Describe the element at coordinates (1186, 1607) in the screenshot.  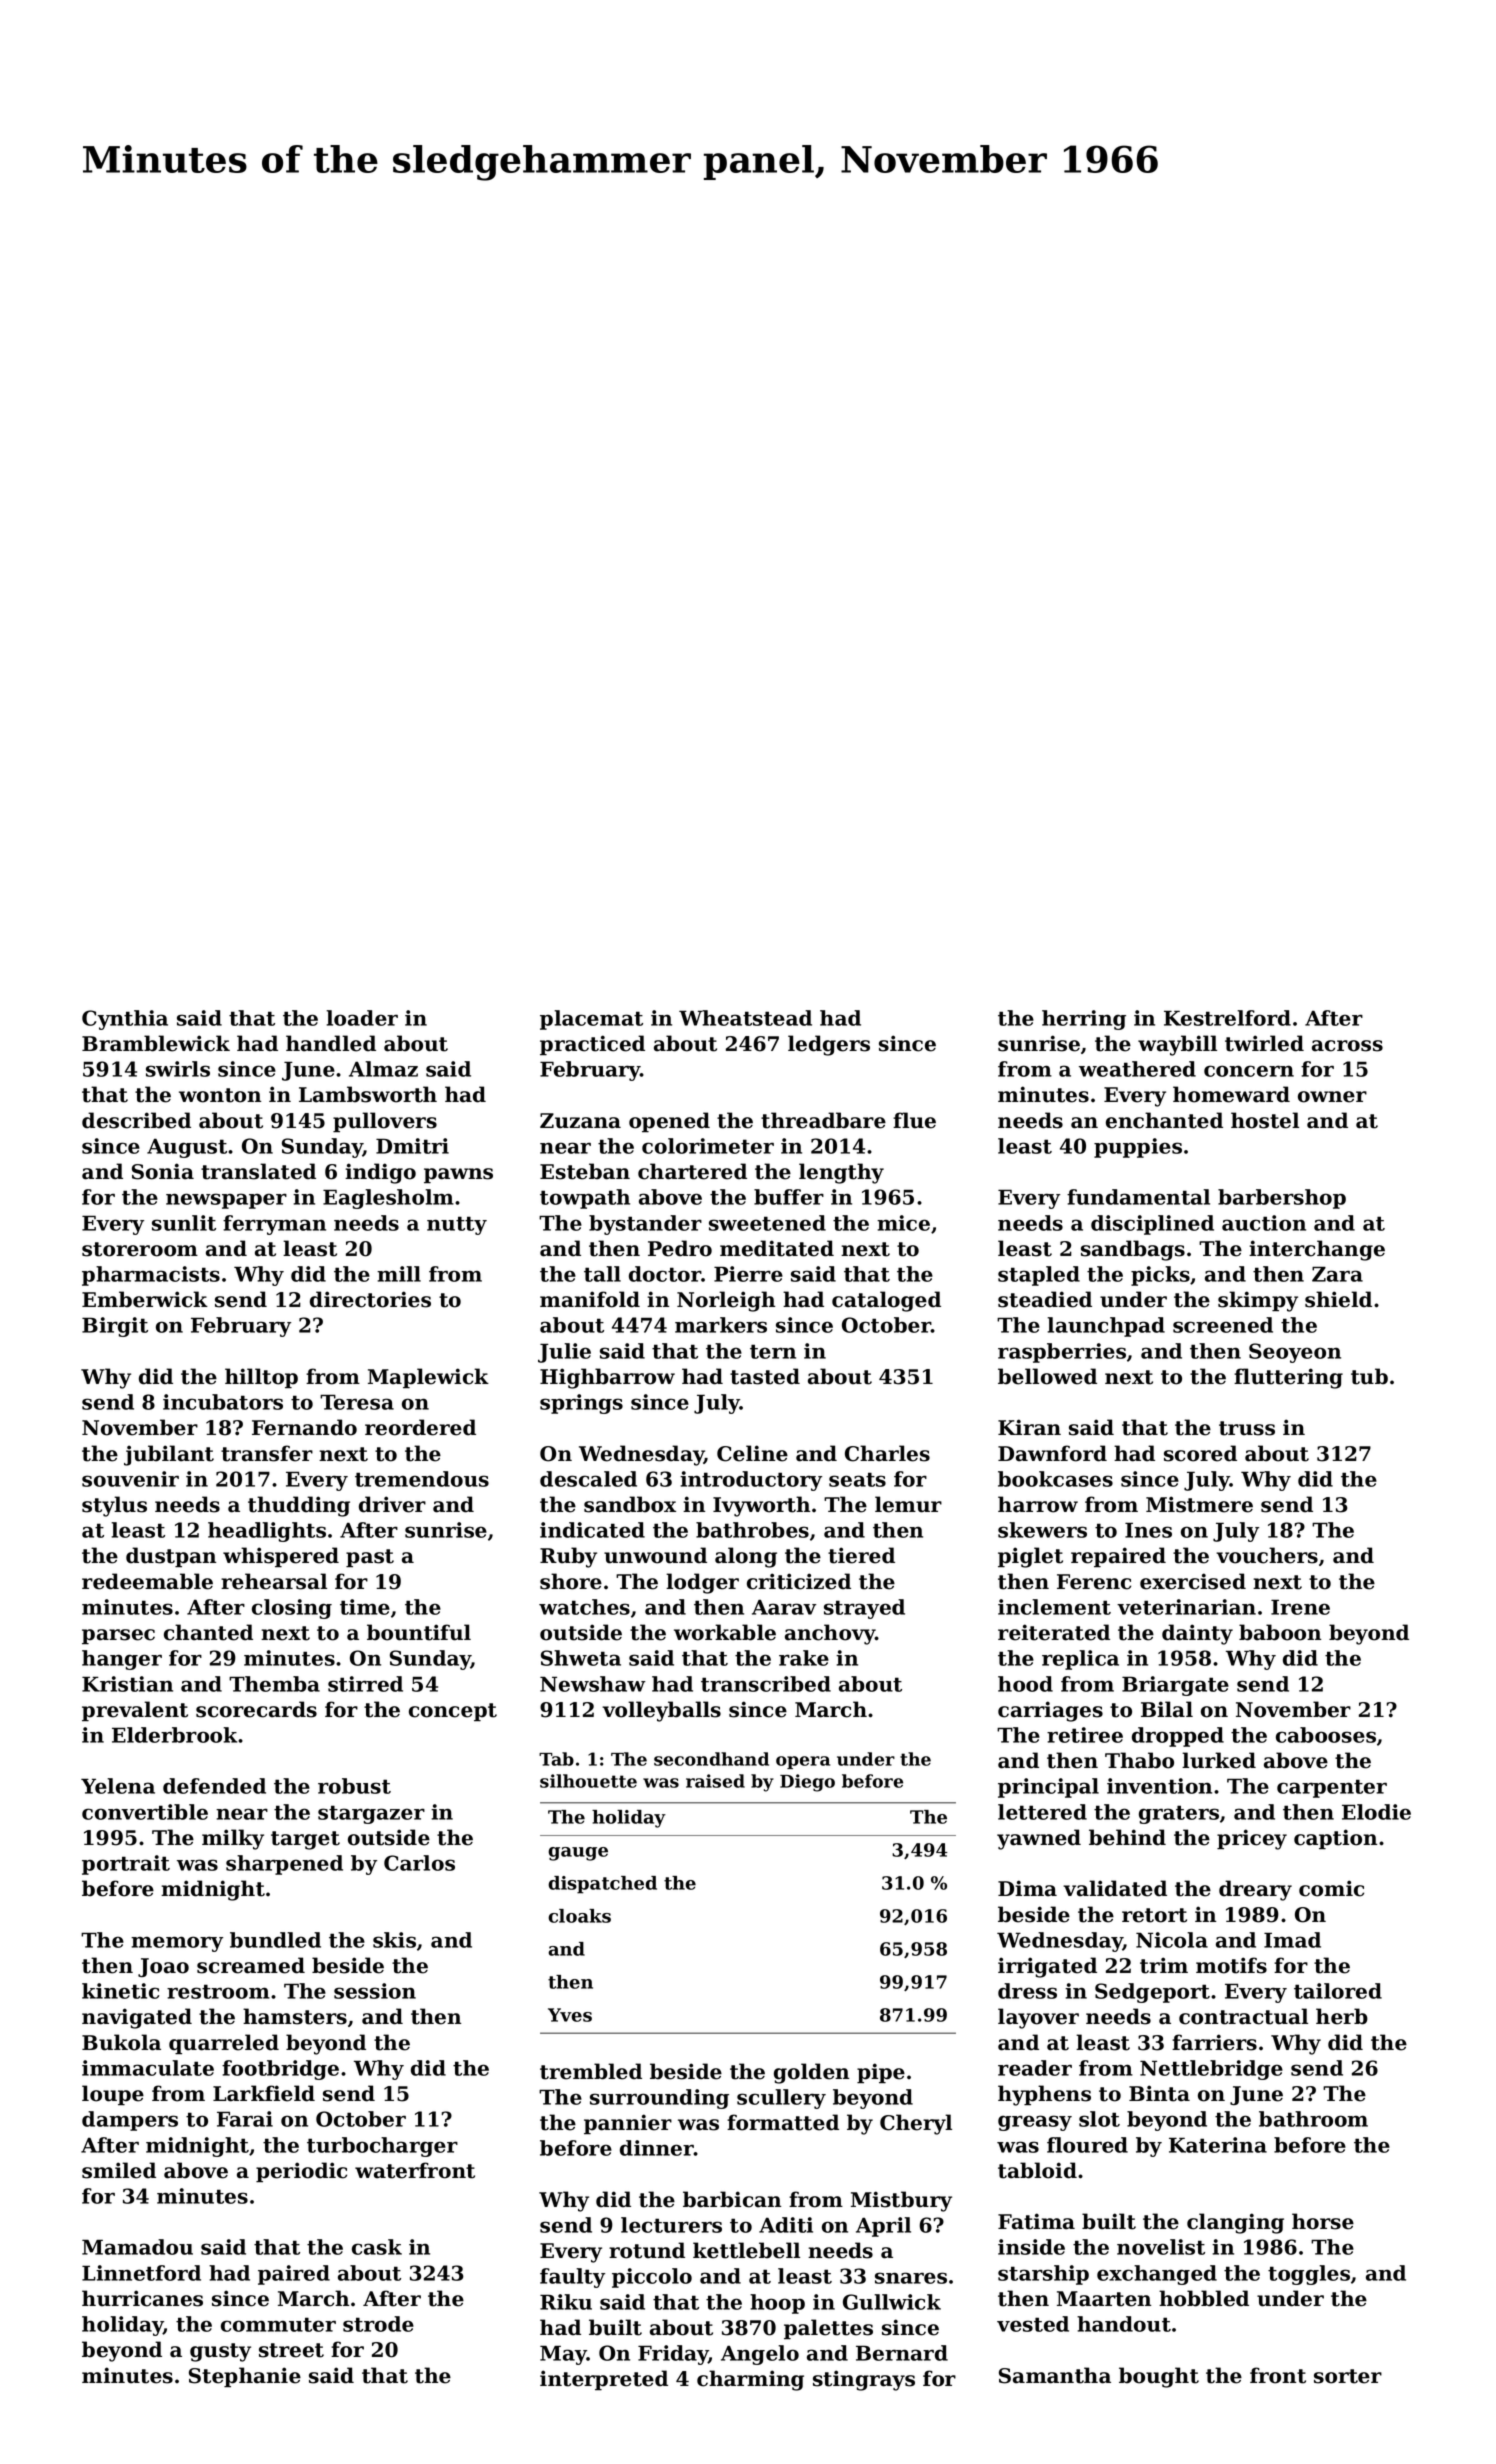
I see `veterinarian` at that location.
